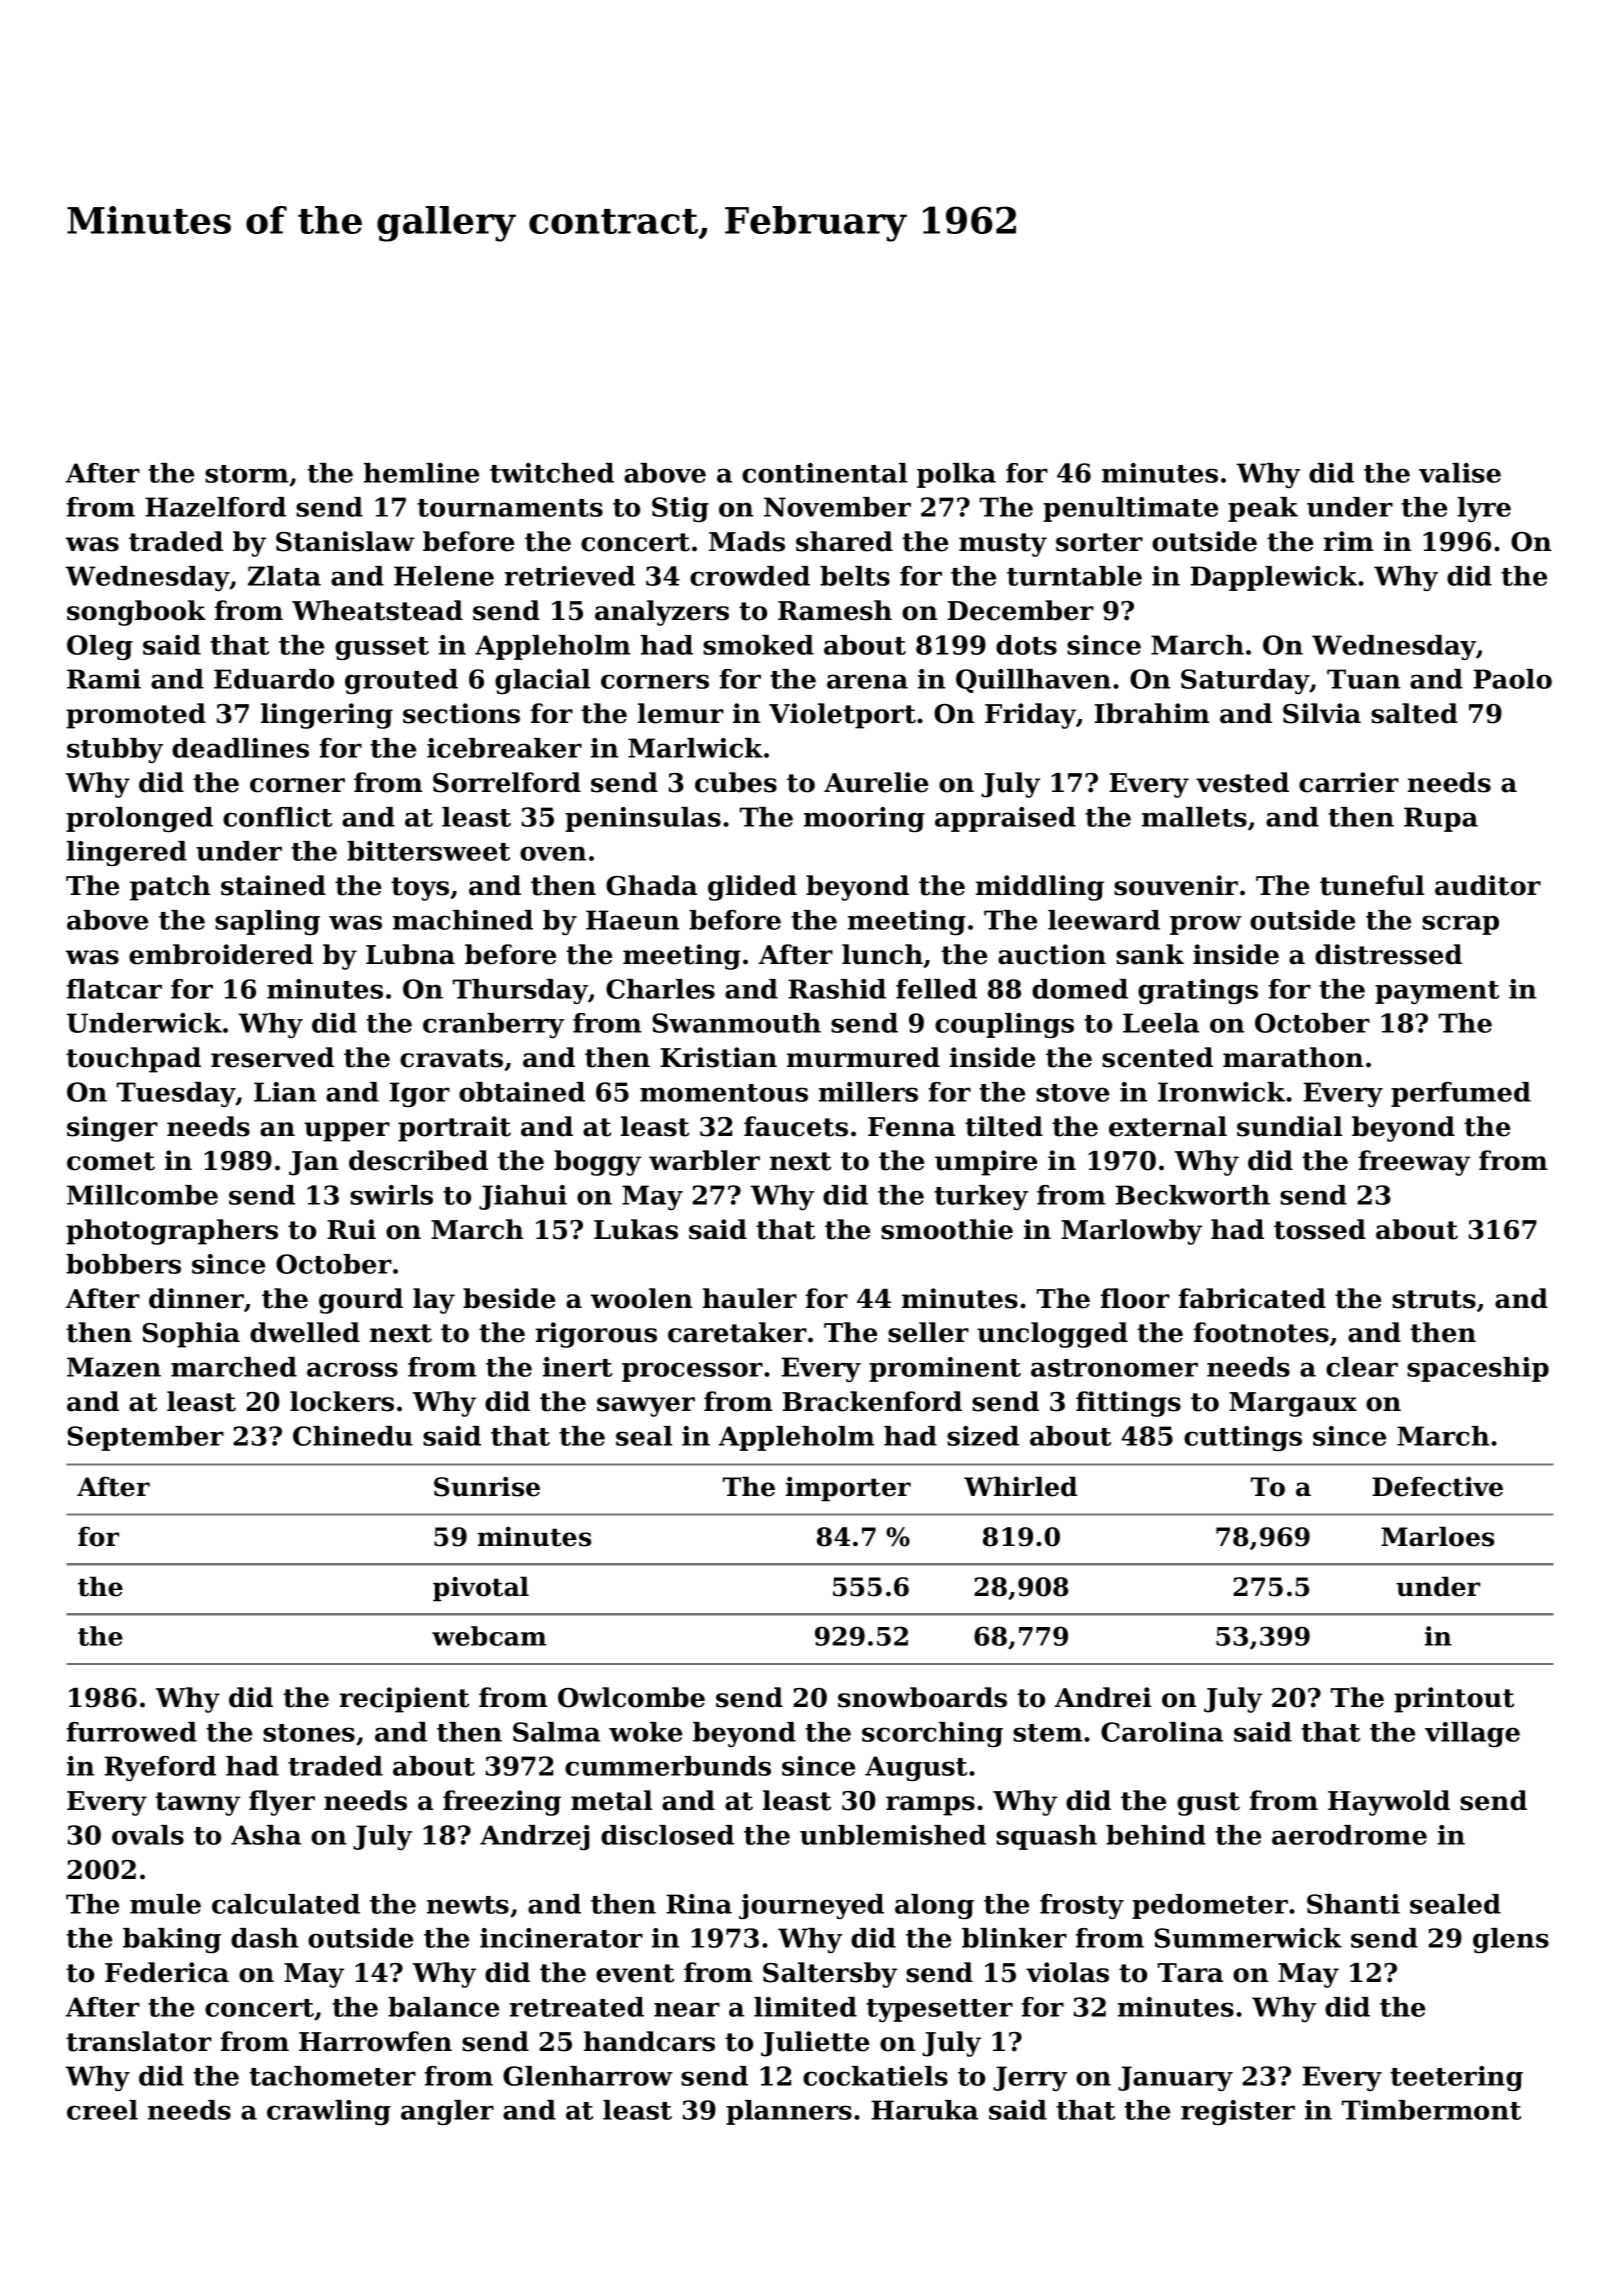  Describe the element at coordinates (481, 1589) in the screenshot. I see `pivotal` at that location.
